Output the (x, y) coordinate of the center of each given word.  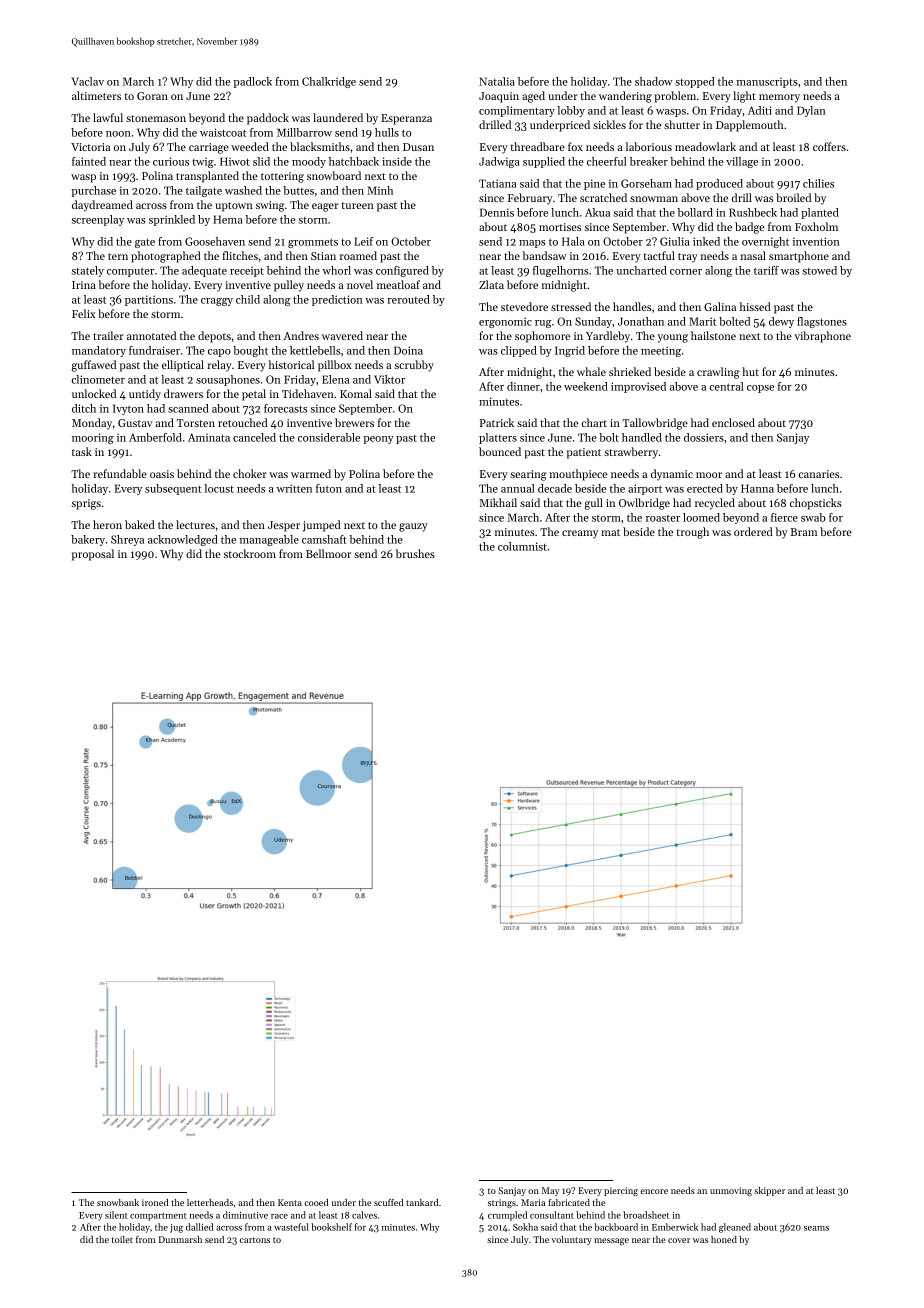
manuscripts (767, 83)
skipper (769, 1191)
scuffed (389, 1202)
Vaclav (88, 81)
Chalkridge (329, 82)
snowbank (118, 1202)
